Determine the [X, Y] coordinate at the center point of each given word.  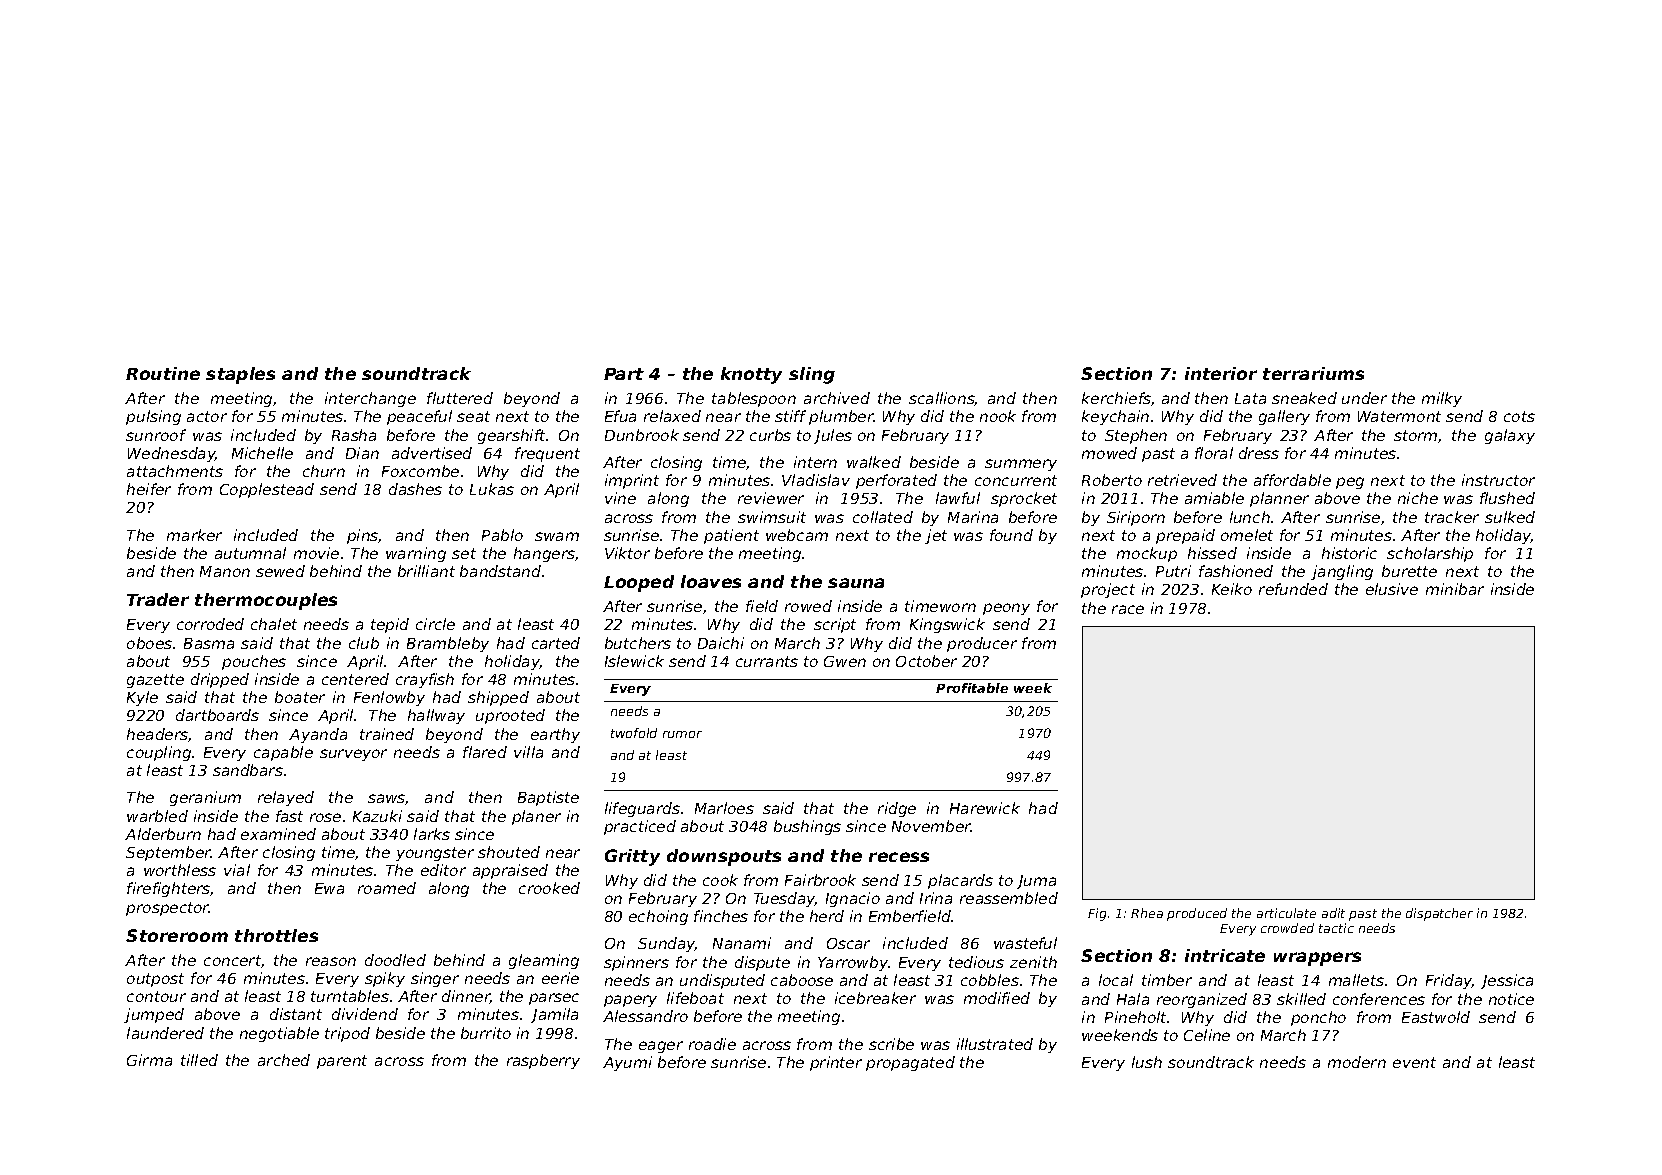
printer [836, 1063]
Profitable [972, 688]
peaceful [419, 417]
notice [1511, 999]
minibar [1455, 589]
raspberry [543, 1061]
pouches [254, 662]
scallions [942, 399]
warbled [157, 816]
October [926, 661]
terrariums [1313, 373]
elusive [1392, 589]
